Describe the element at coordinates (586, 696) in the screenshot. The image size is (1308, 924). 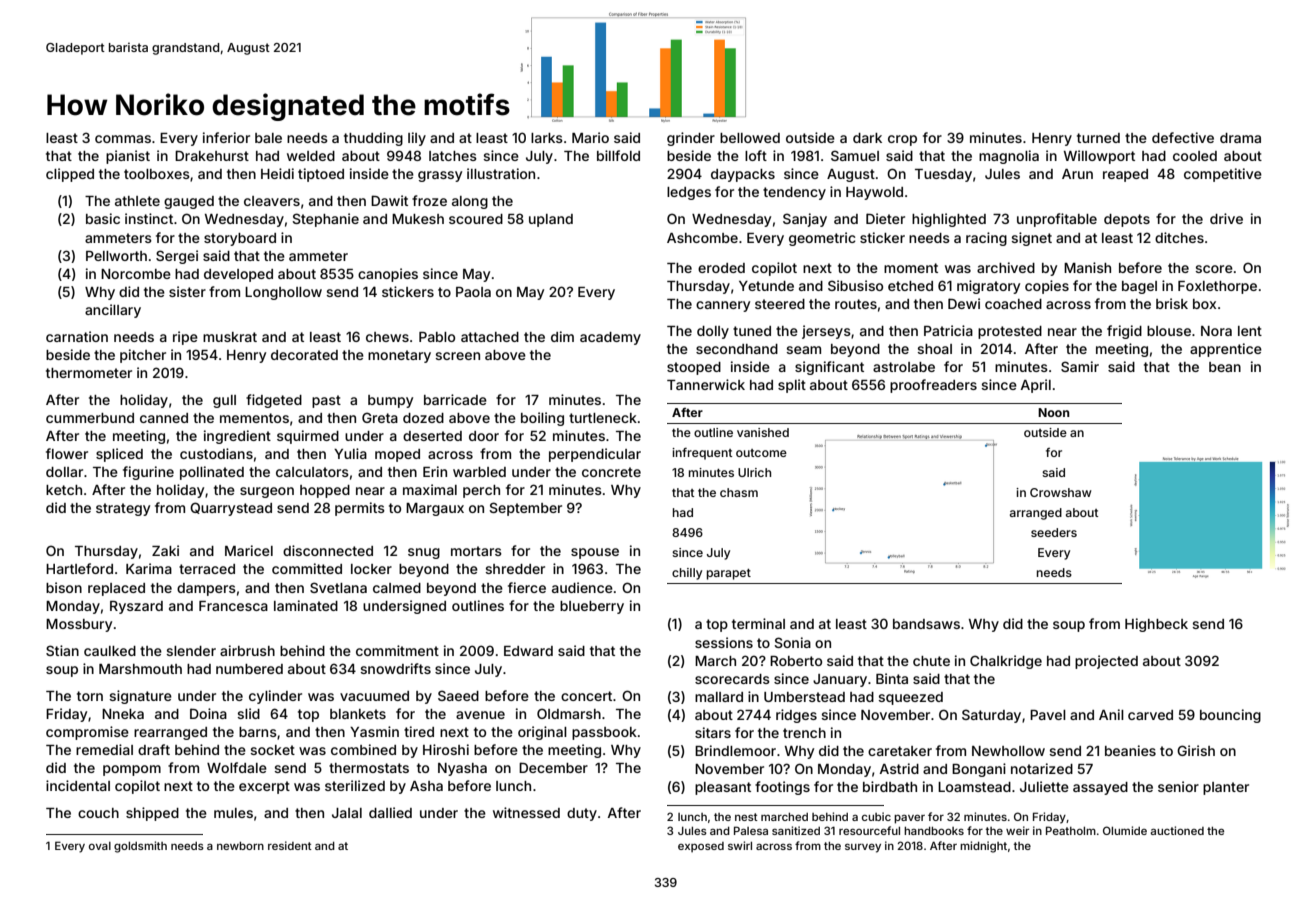
I see `concert` at that location.
